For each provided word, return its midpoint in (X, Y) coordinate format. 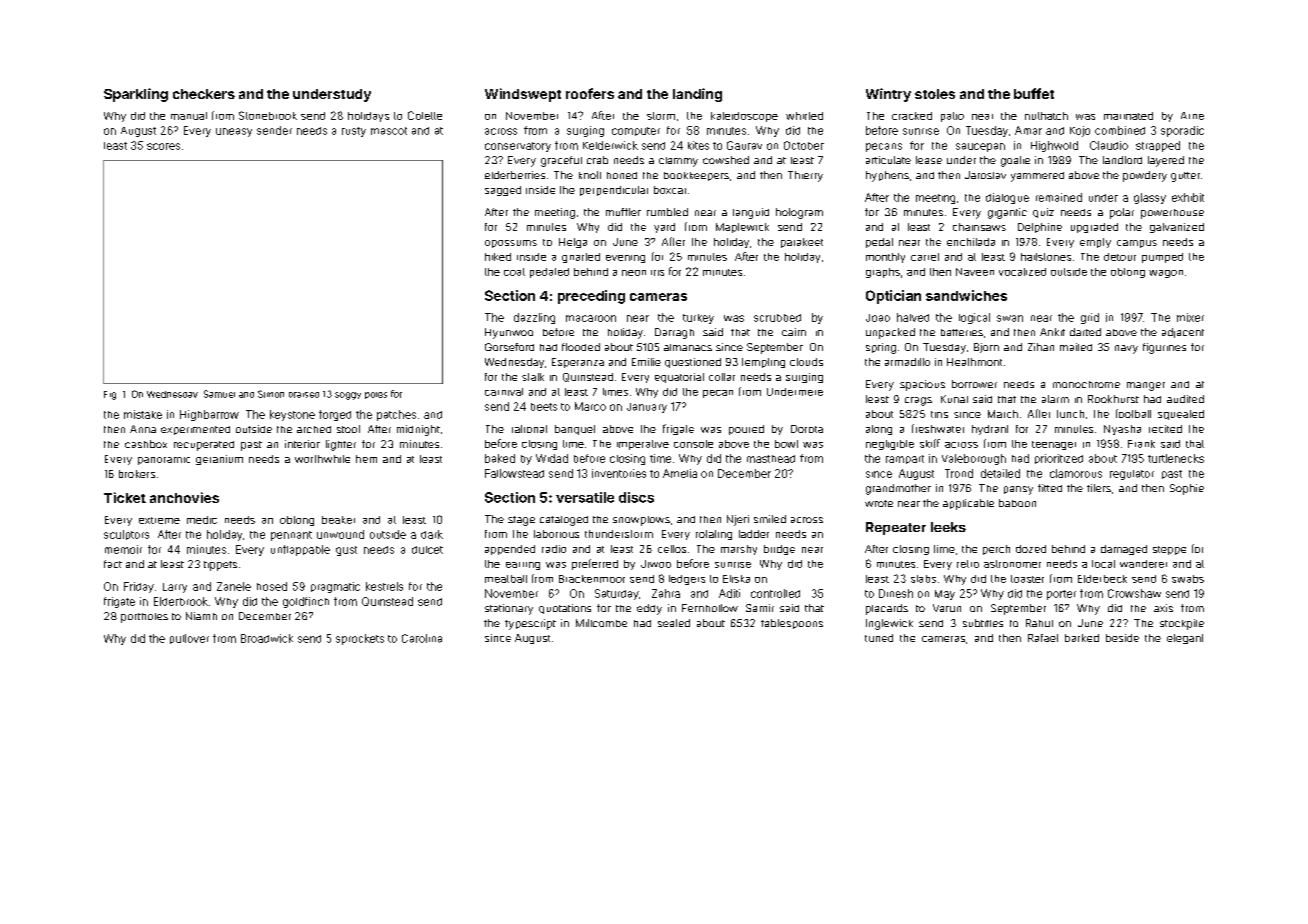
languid (751, 213)
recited (1165, 429)
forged (335, 415)
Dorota (807, 429)
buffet (1034, 93)
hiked (498, 257)
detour (1120, 257)
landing (697, 95)
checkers (204, 94)
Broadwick (267, 638)
